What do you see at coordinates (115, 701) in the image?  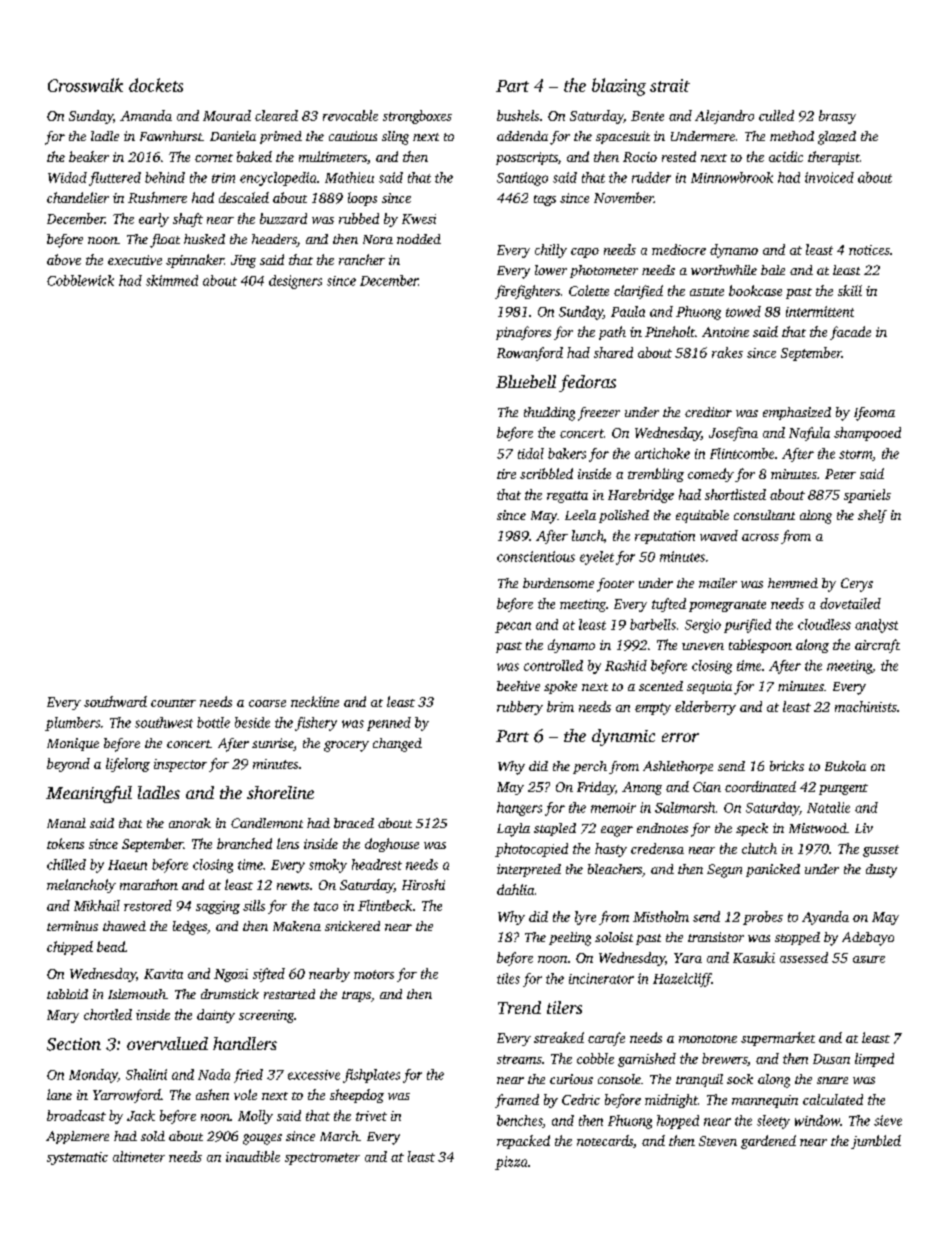 I see `southward` at bounding box center [115, 701].
